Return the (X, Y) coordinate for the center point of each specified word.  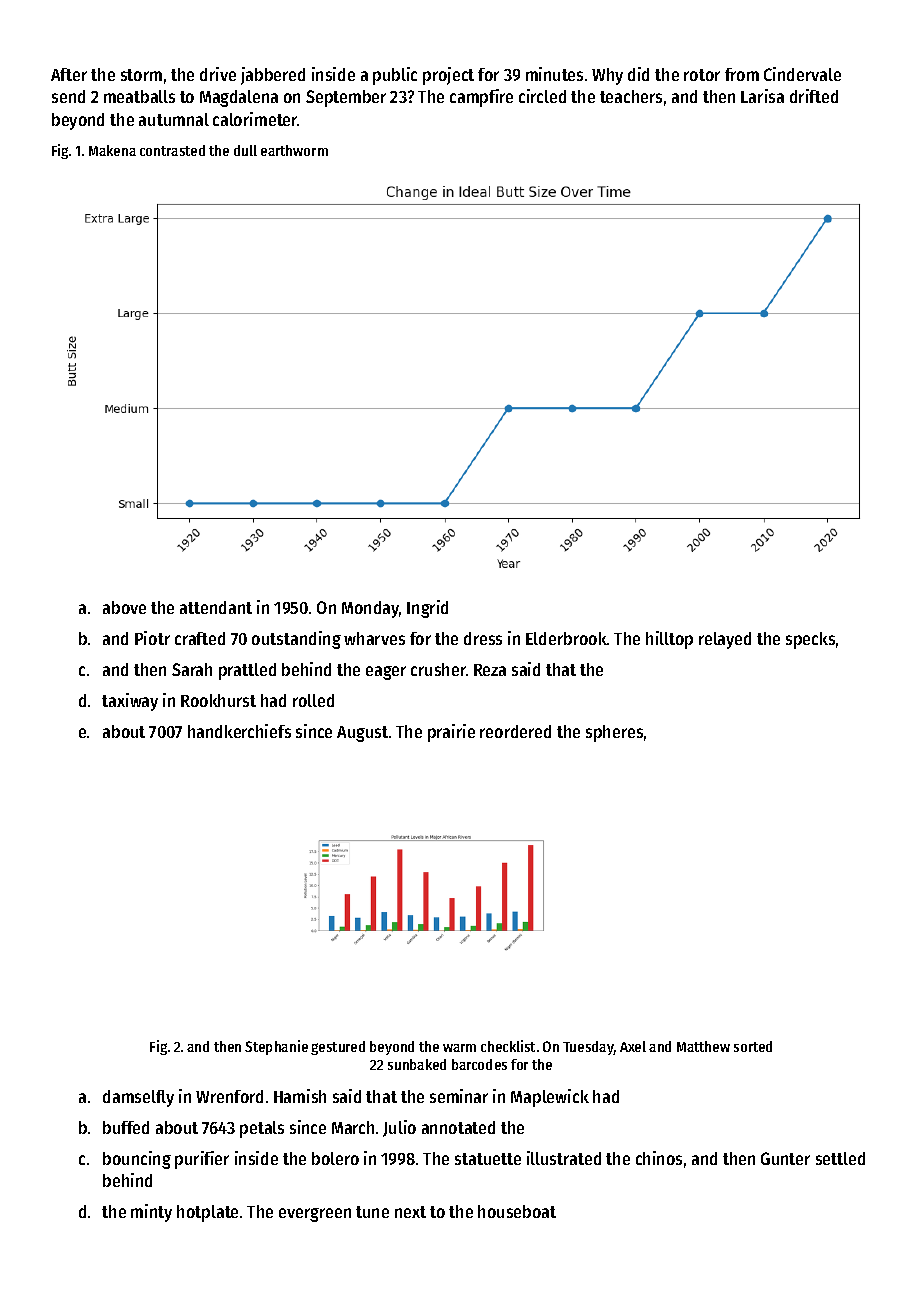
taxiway (130, 702)
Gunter (785, 1158)
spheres (614, 733)
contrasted (172, 150)
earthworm (294, 150)
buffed (126, 1127)
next (410, 1212)
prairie (451, 733)
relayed (725, 640)
